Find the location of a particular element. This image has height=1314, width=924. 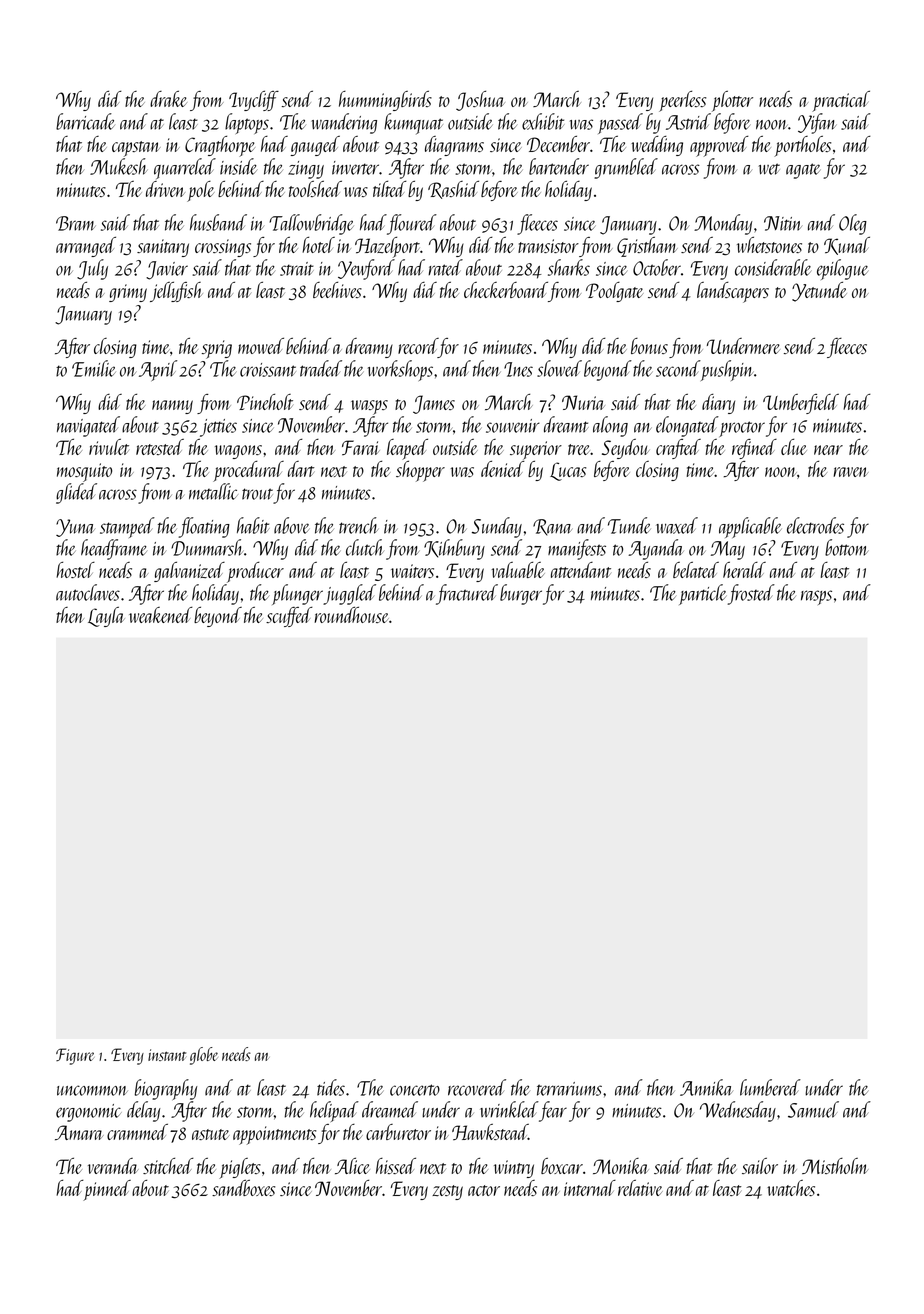

Layla is located at coordinates (106, 617).
